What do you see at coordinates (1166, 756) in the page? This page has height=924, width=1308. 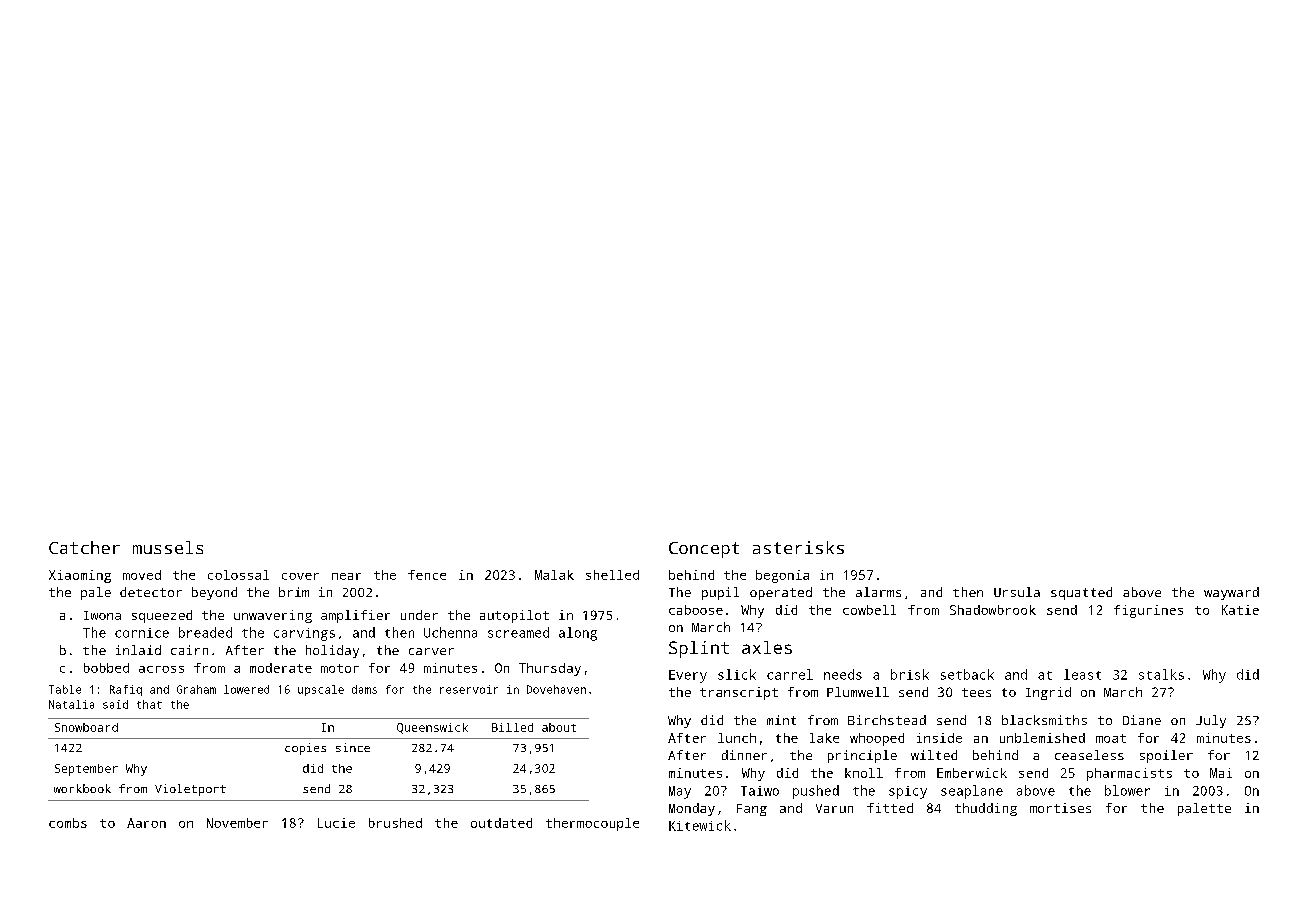 I see `spoiler` at bounding box center [1166, 756].
